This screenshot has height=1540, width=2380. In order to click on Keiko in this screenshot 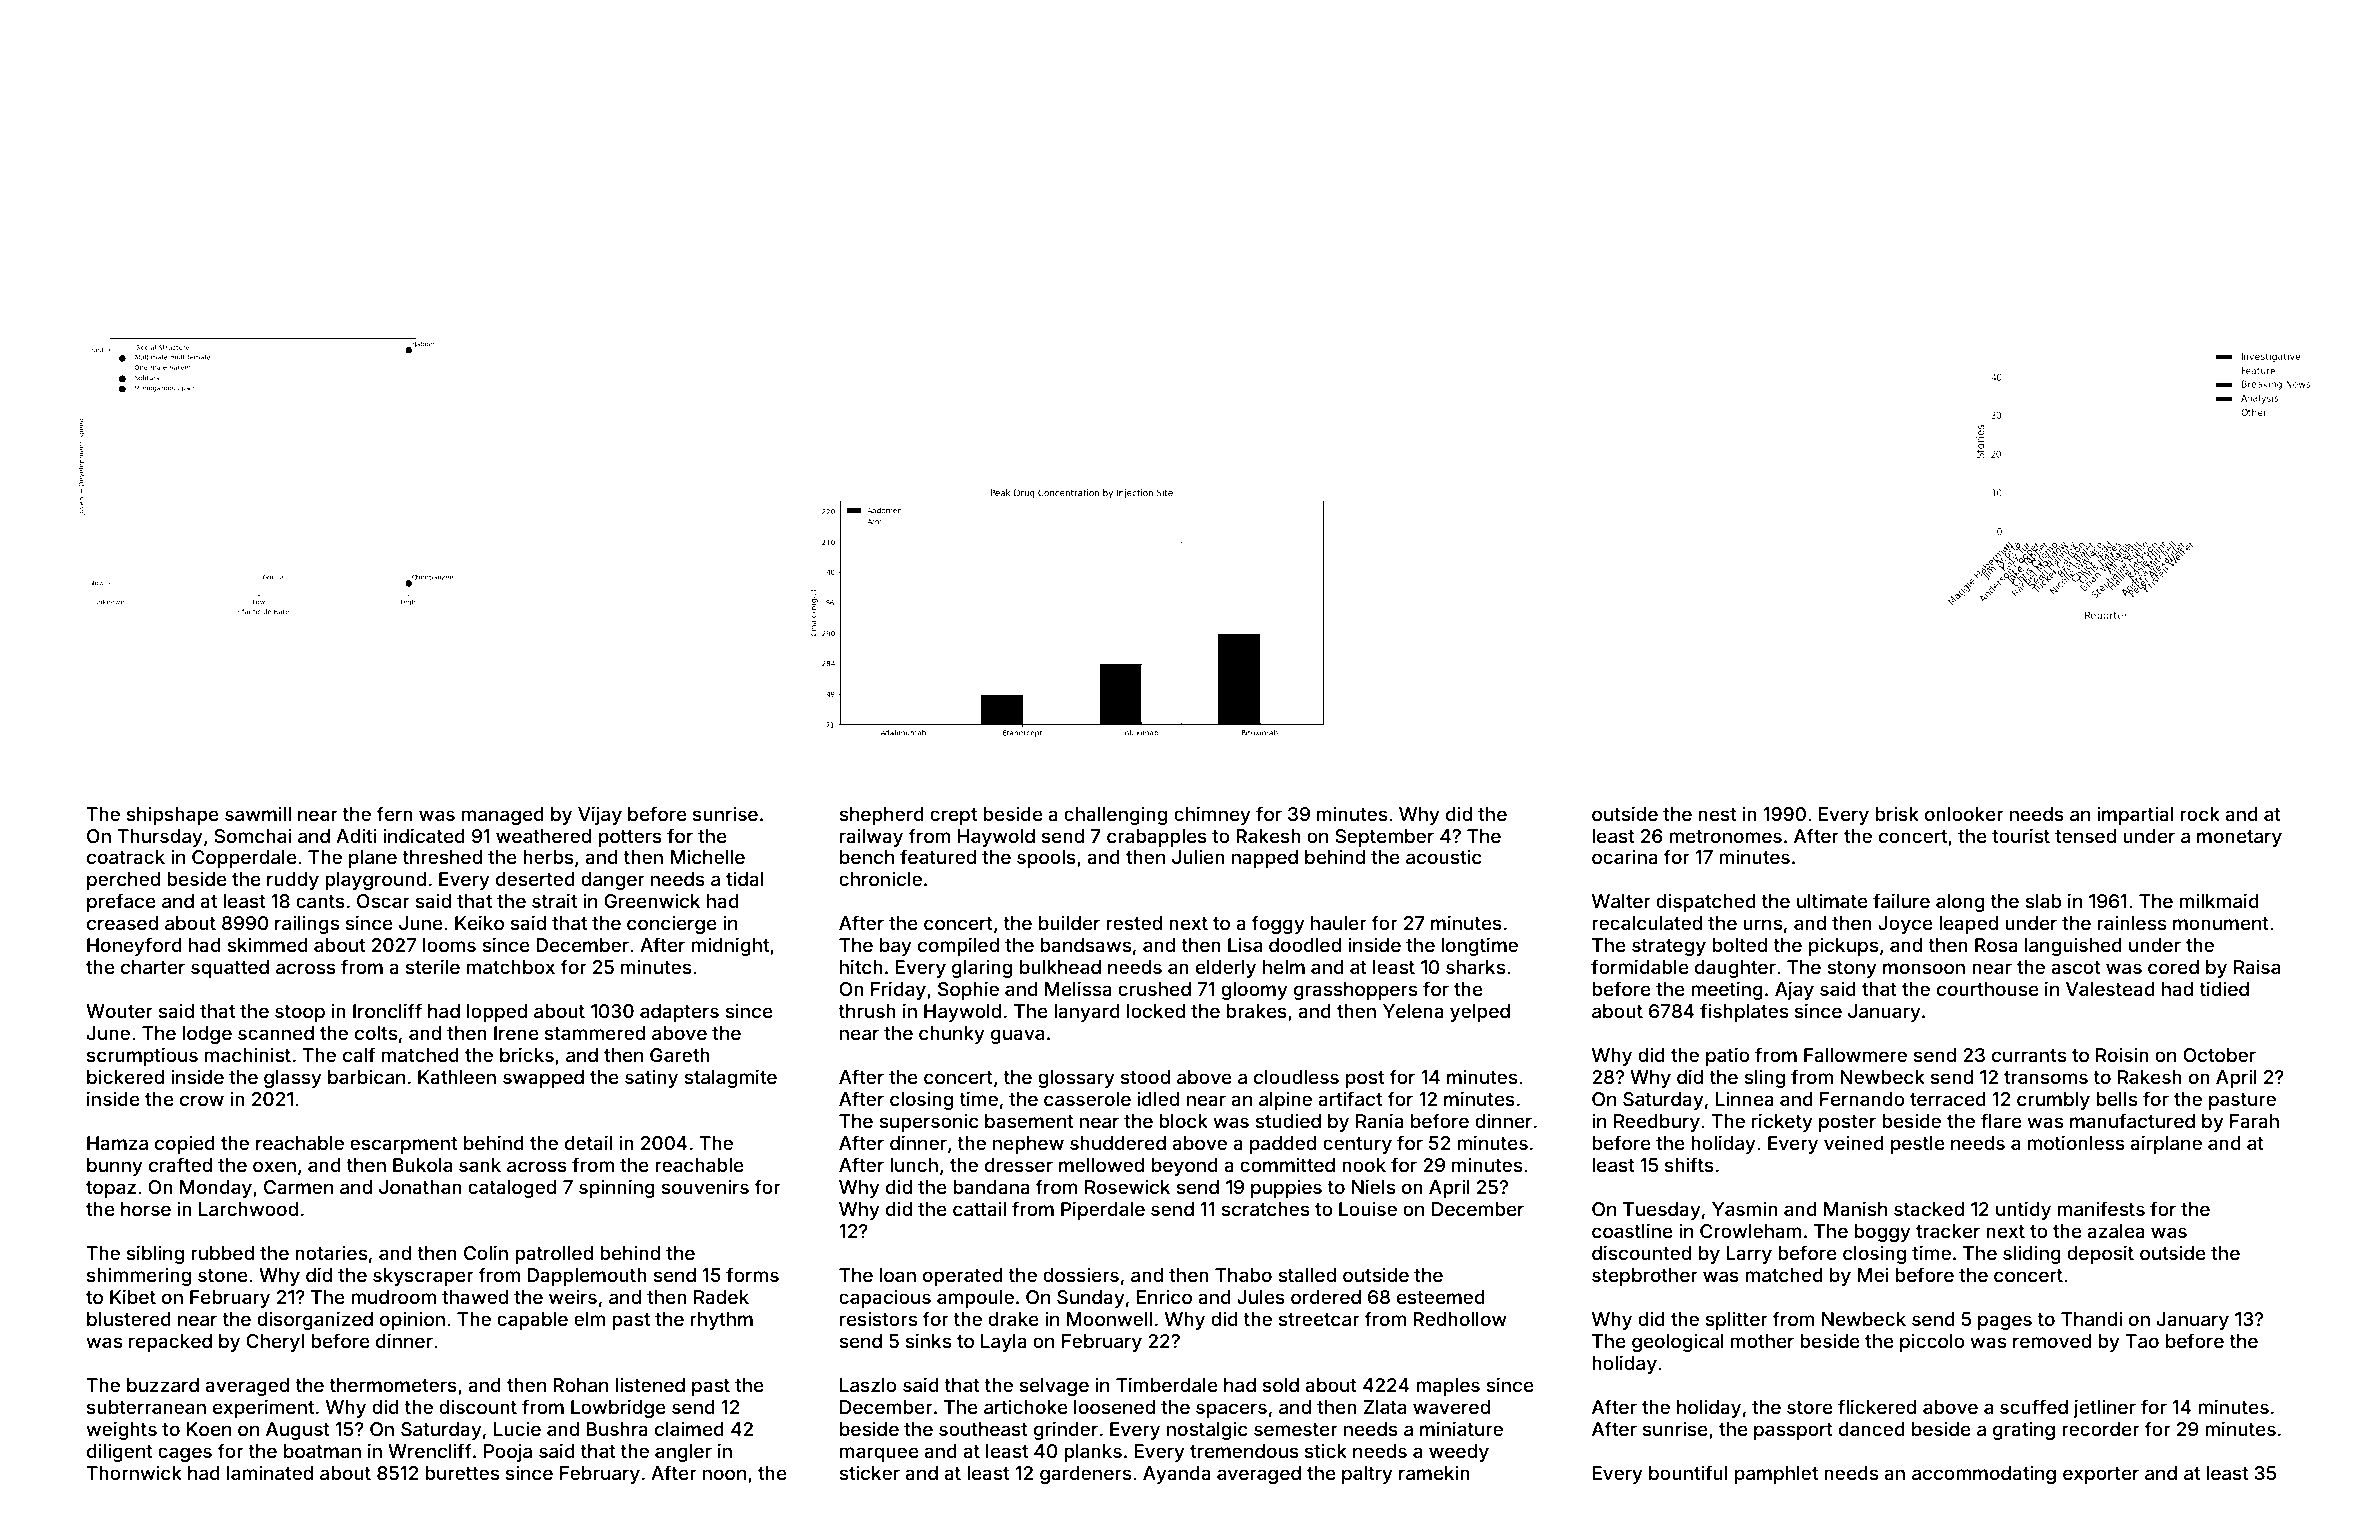, I will do `click(479, 922)`.
